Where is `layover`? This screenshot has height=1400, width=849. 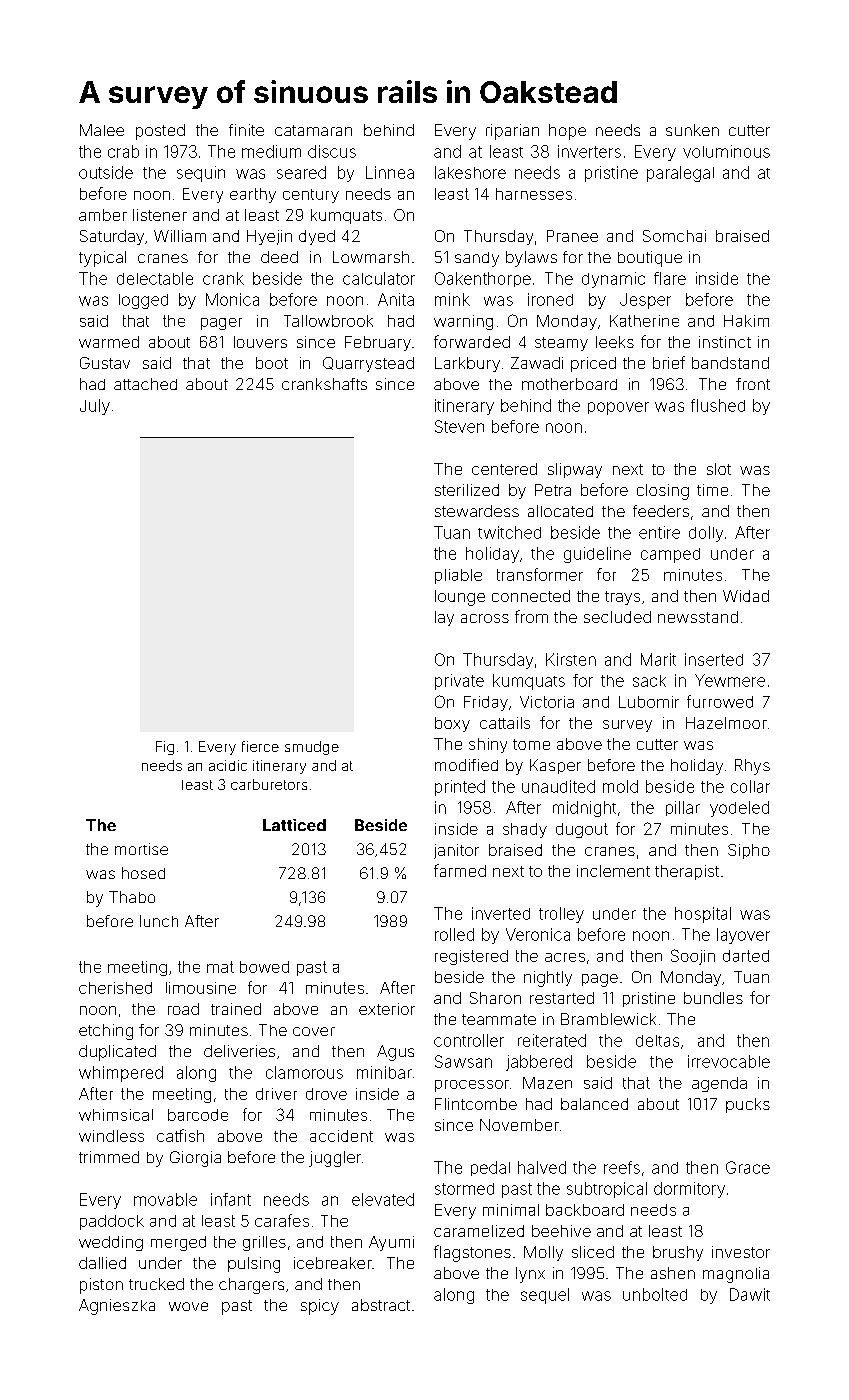
layover is located at coordinates (743, 936).
